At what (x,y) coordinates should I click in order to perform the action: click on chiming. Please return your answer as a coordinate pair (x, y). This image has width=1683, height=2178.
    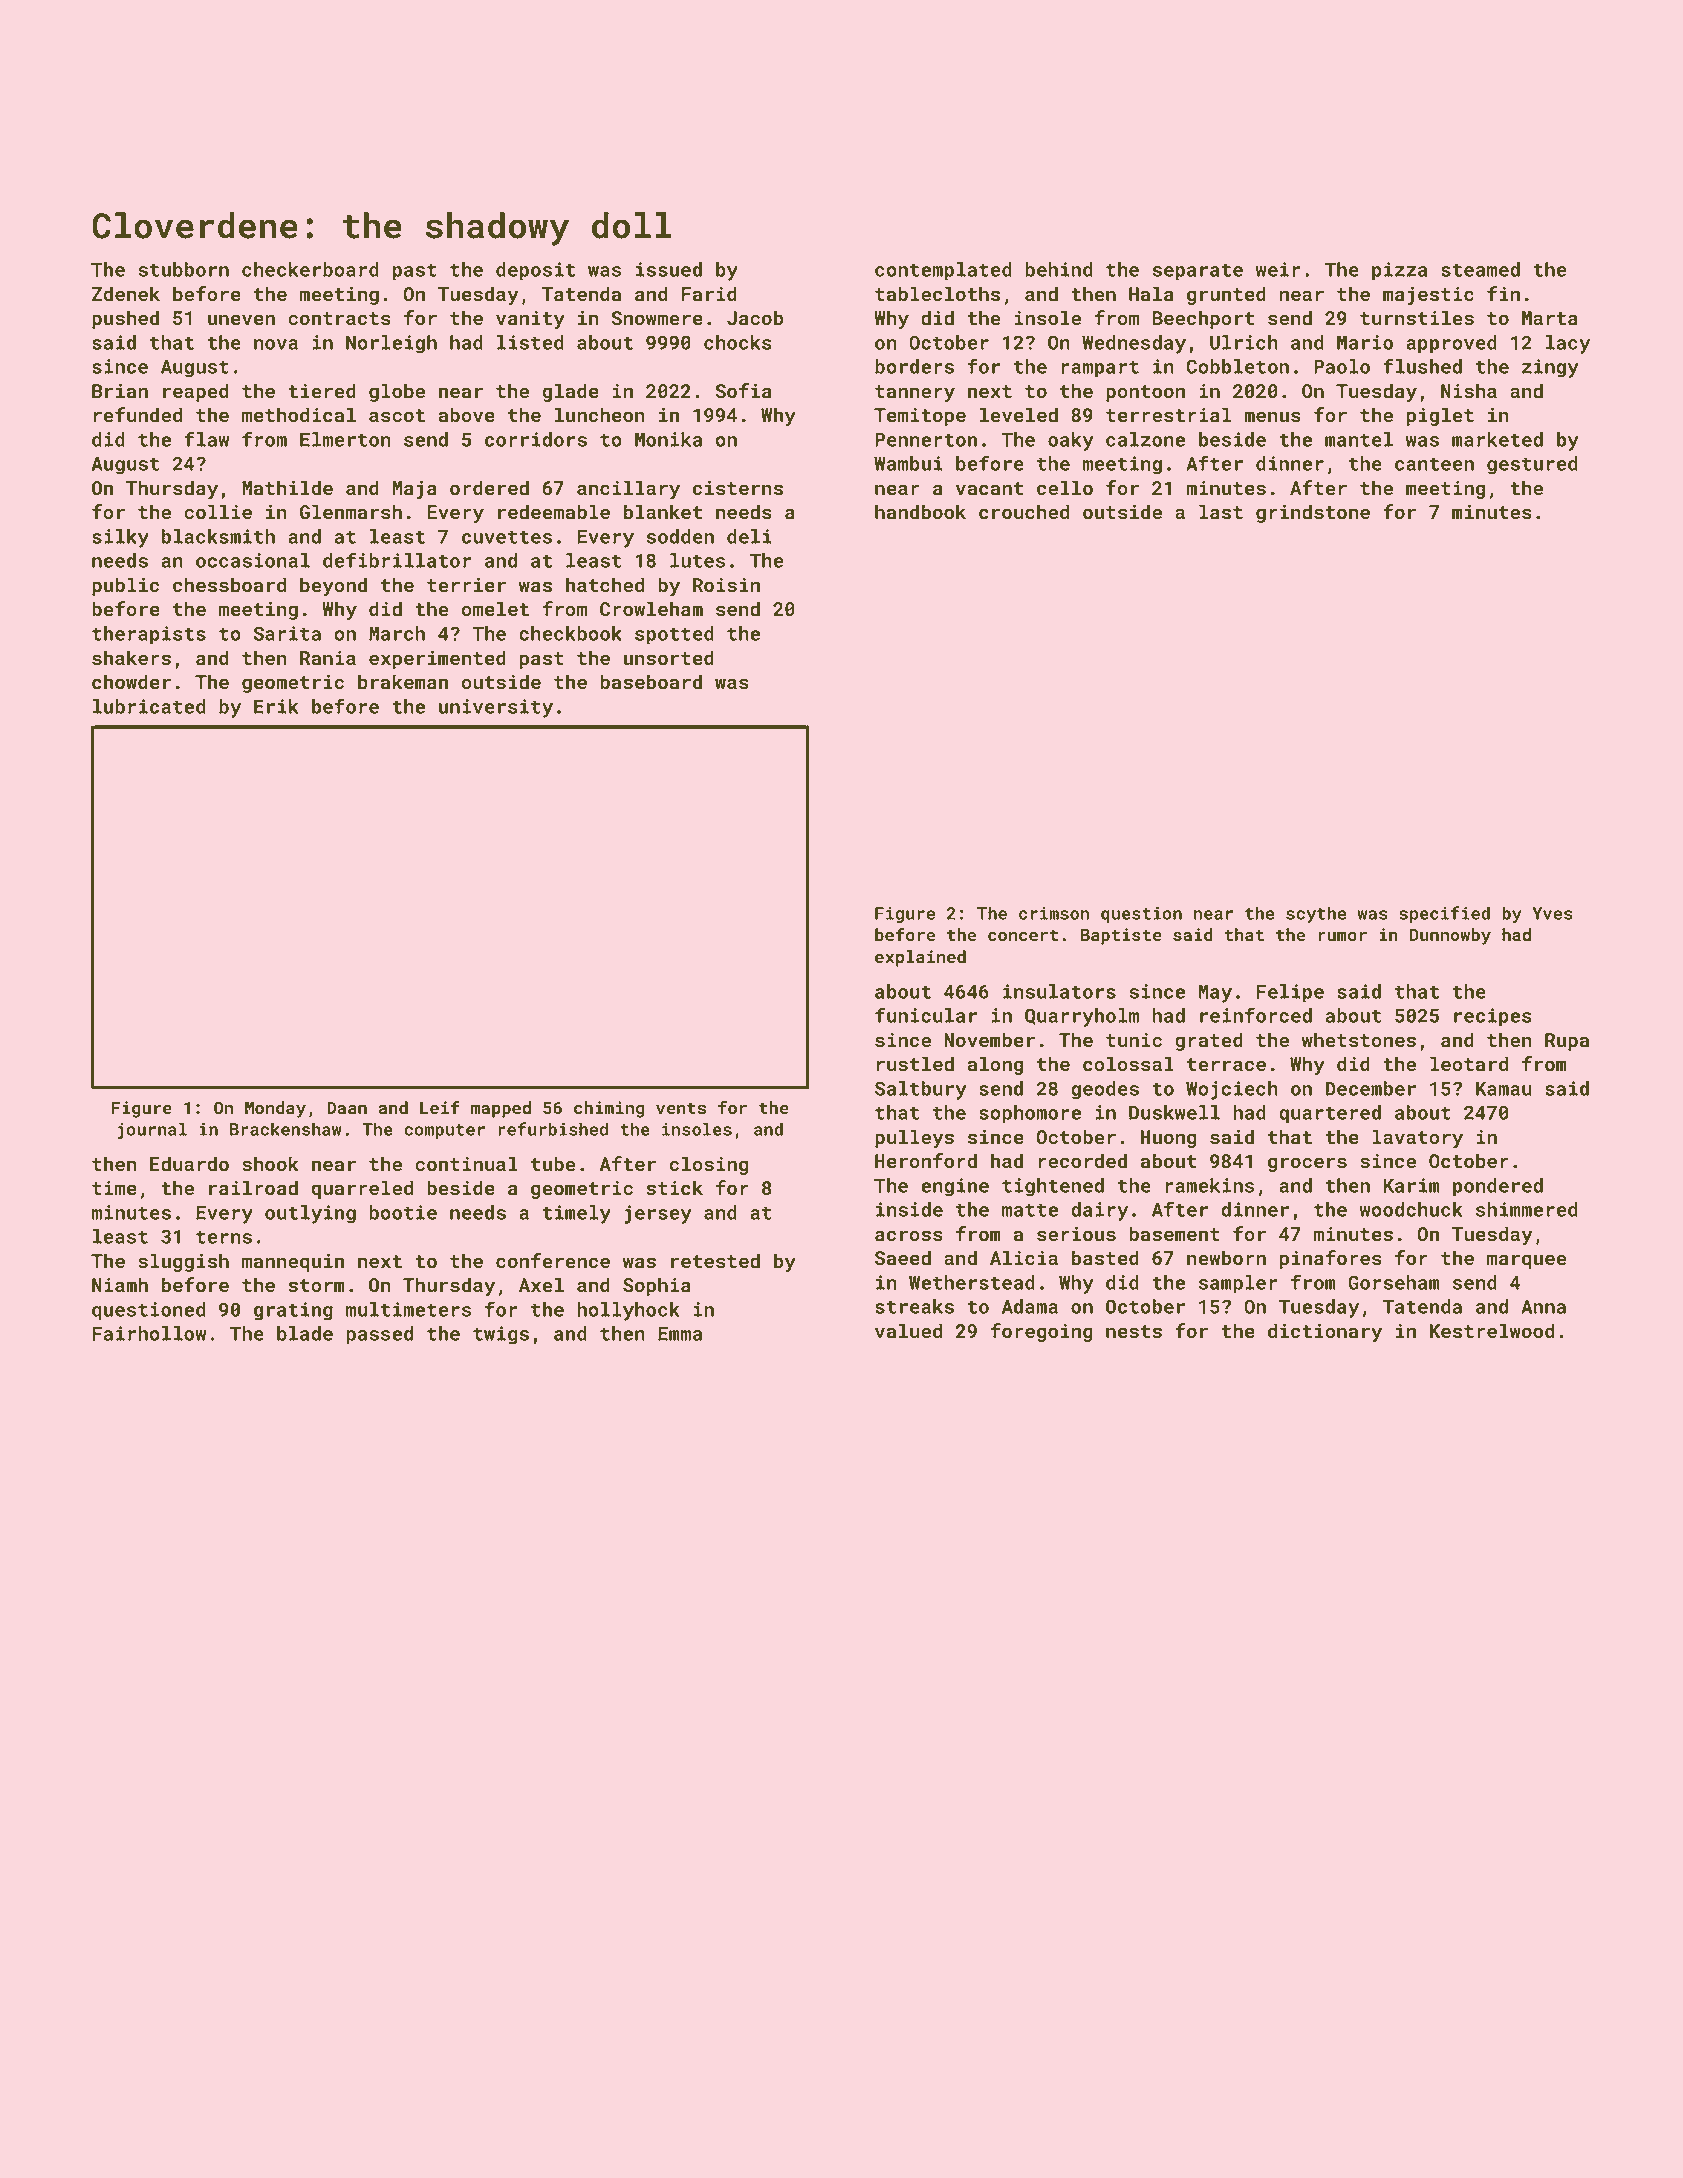
    Looking at the image, I should click on (609, 1109).
